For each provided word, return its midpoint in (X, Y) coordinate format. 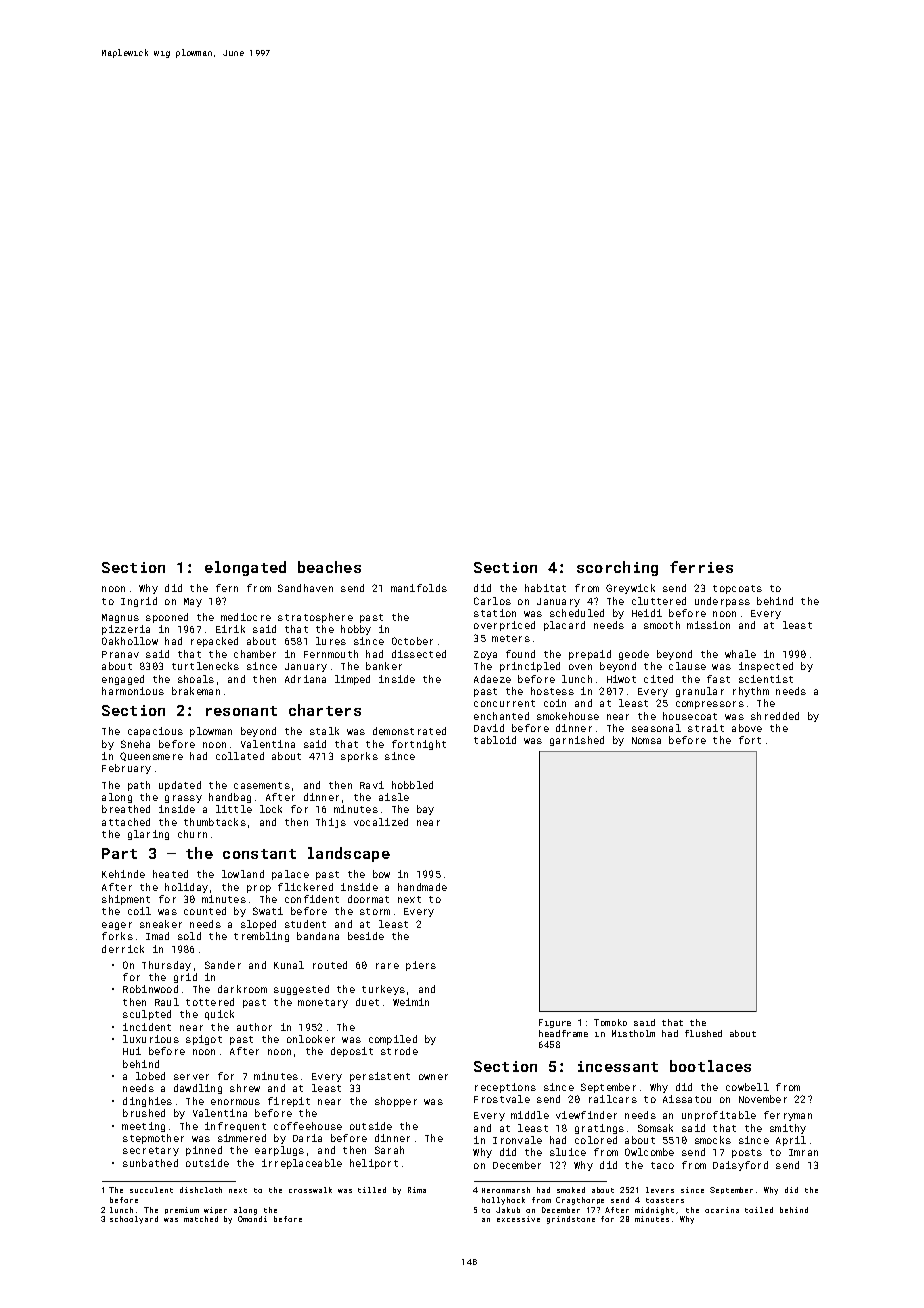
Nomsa (646, 740)
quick (219, 1015)
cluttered (659, 601)
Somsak (655, 1128)
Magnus (120, 618)
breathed (126, 809)
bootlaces (710, 1066)
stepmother (153, 1139)
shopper (396, 1102)
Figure (555, 1023)
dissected (419, 654)
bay (425, 810)
